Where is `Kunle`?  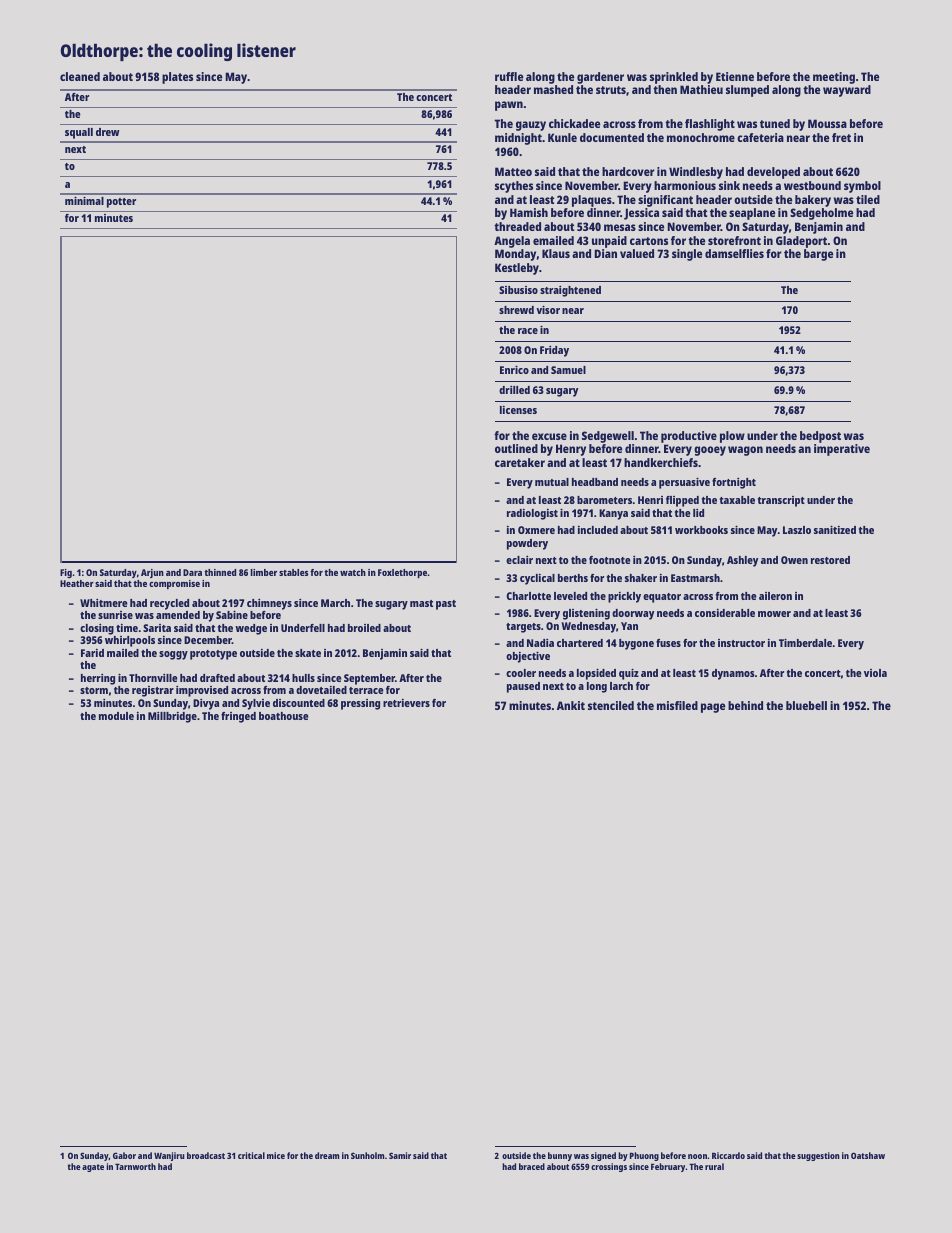 Kunle is located at coordinates (562, 137).
